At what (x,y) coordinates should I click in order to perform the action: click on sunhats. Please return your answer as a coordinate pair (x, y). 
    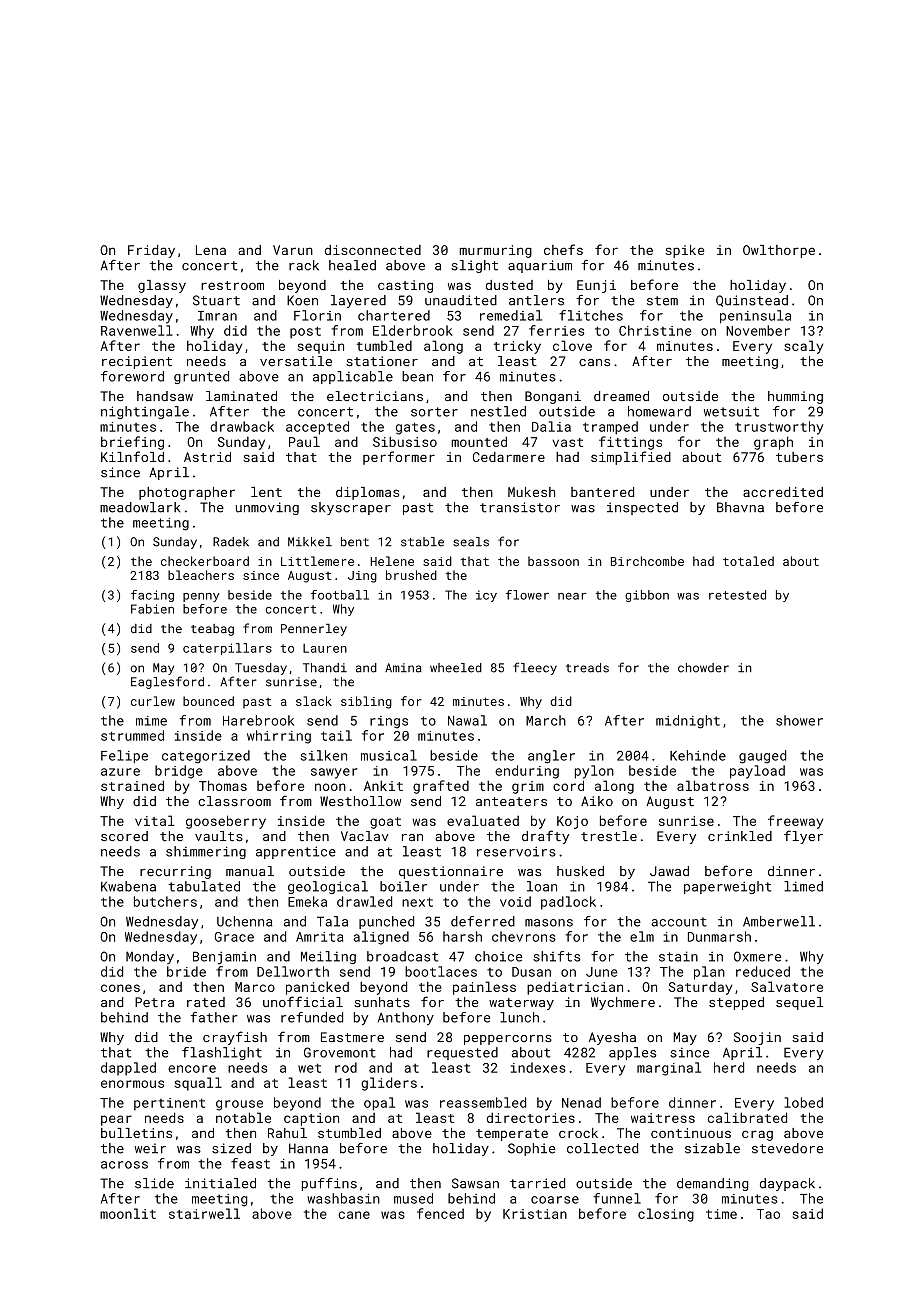
    Looking at the image, I should click on (382, 1002).
